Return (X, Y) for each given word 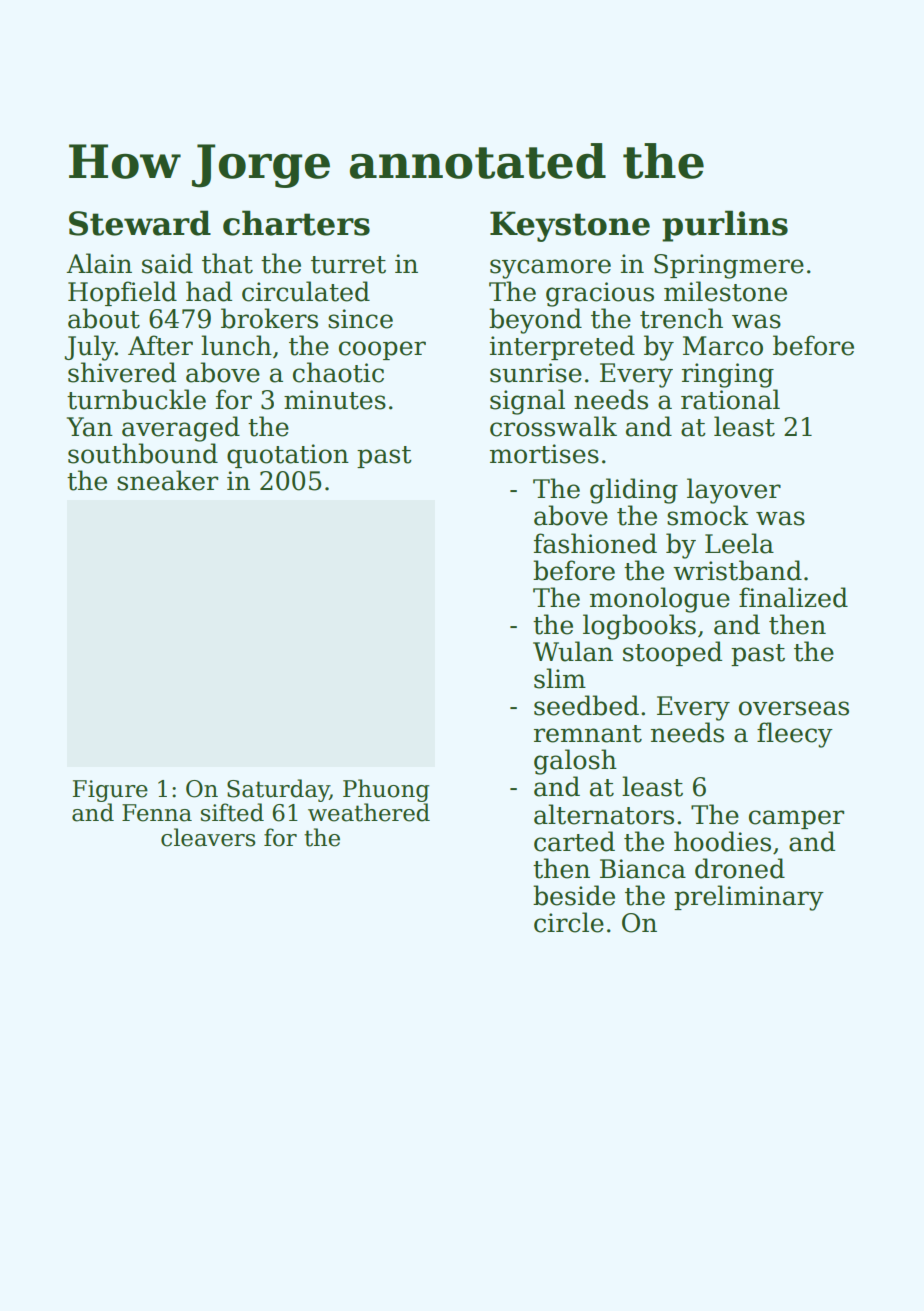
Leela (739, 543)
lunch (236, 345)
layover (734, 491)
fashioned (595, 543)
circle (569, 922)
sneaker (167, 480)
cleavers (208, 837)
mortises (544, 454)
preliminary (749, 898)
